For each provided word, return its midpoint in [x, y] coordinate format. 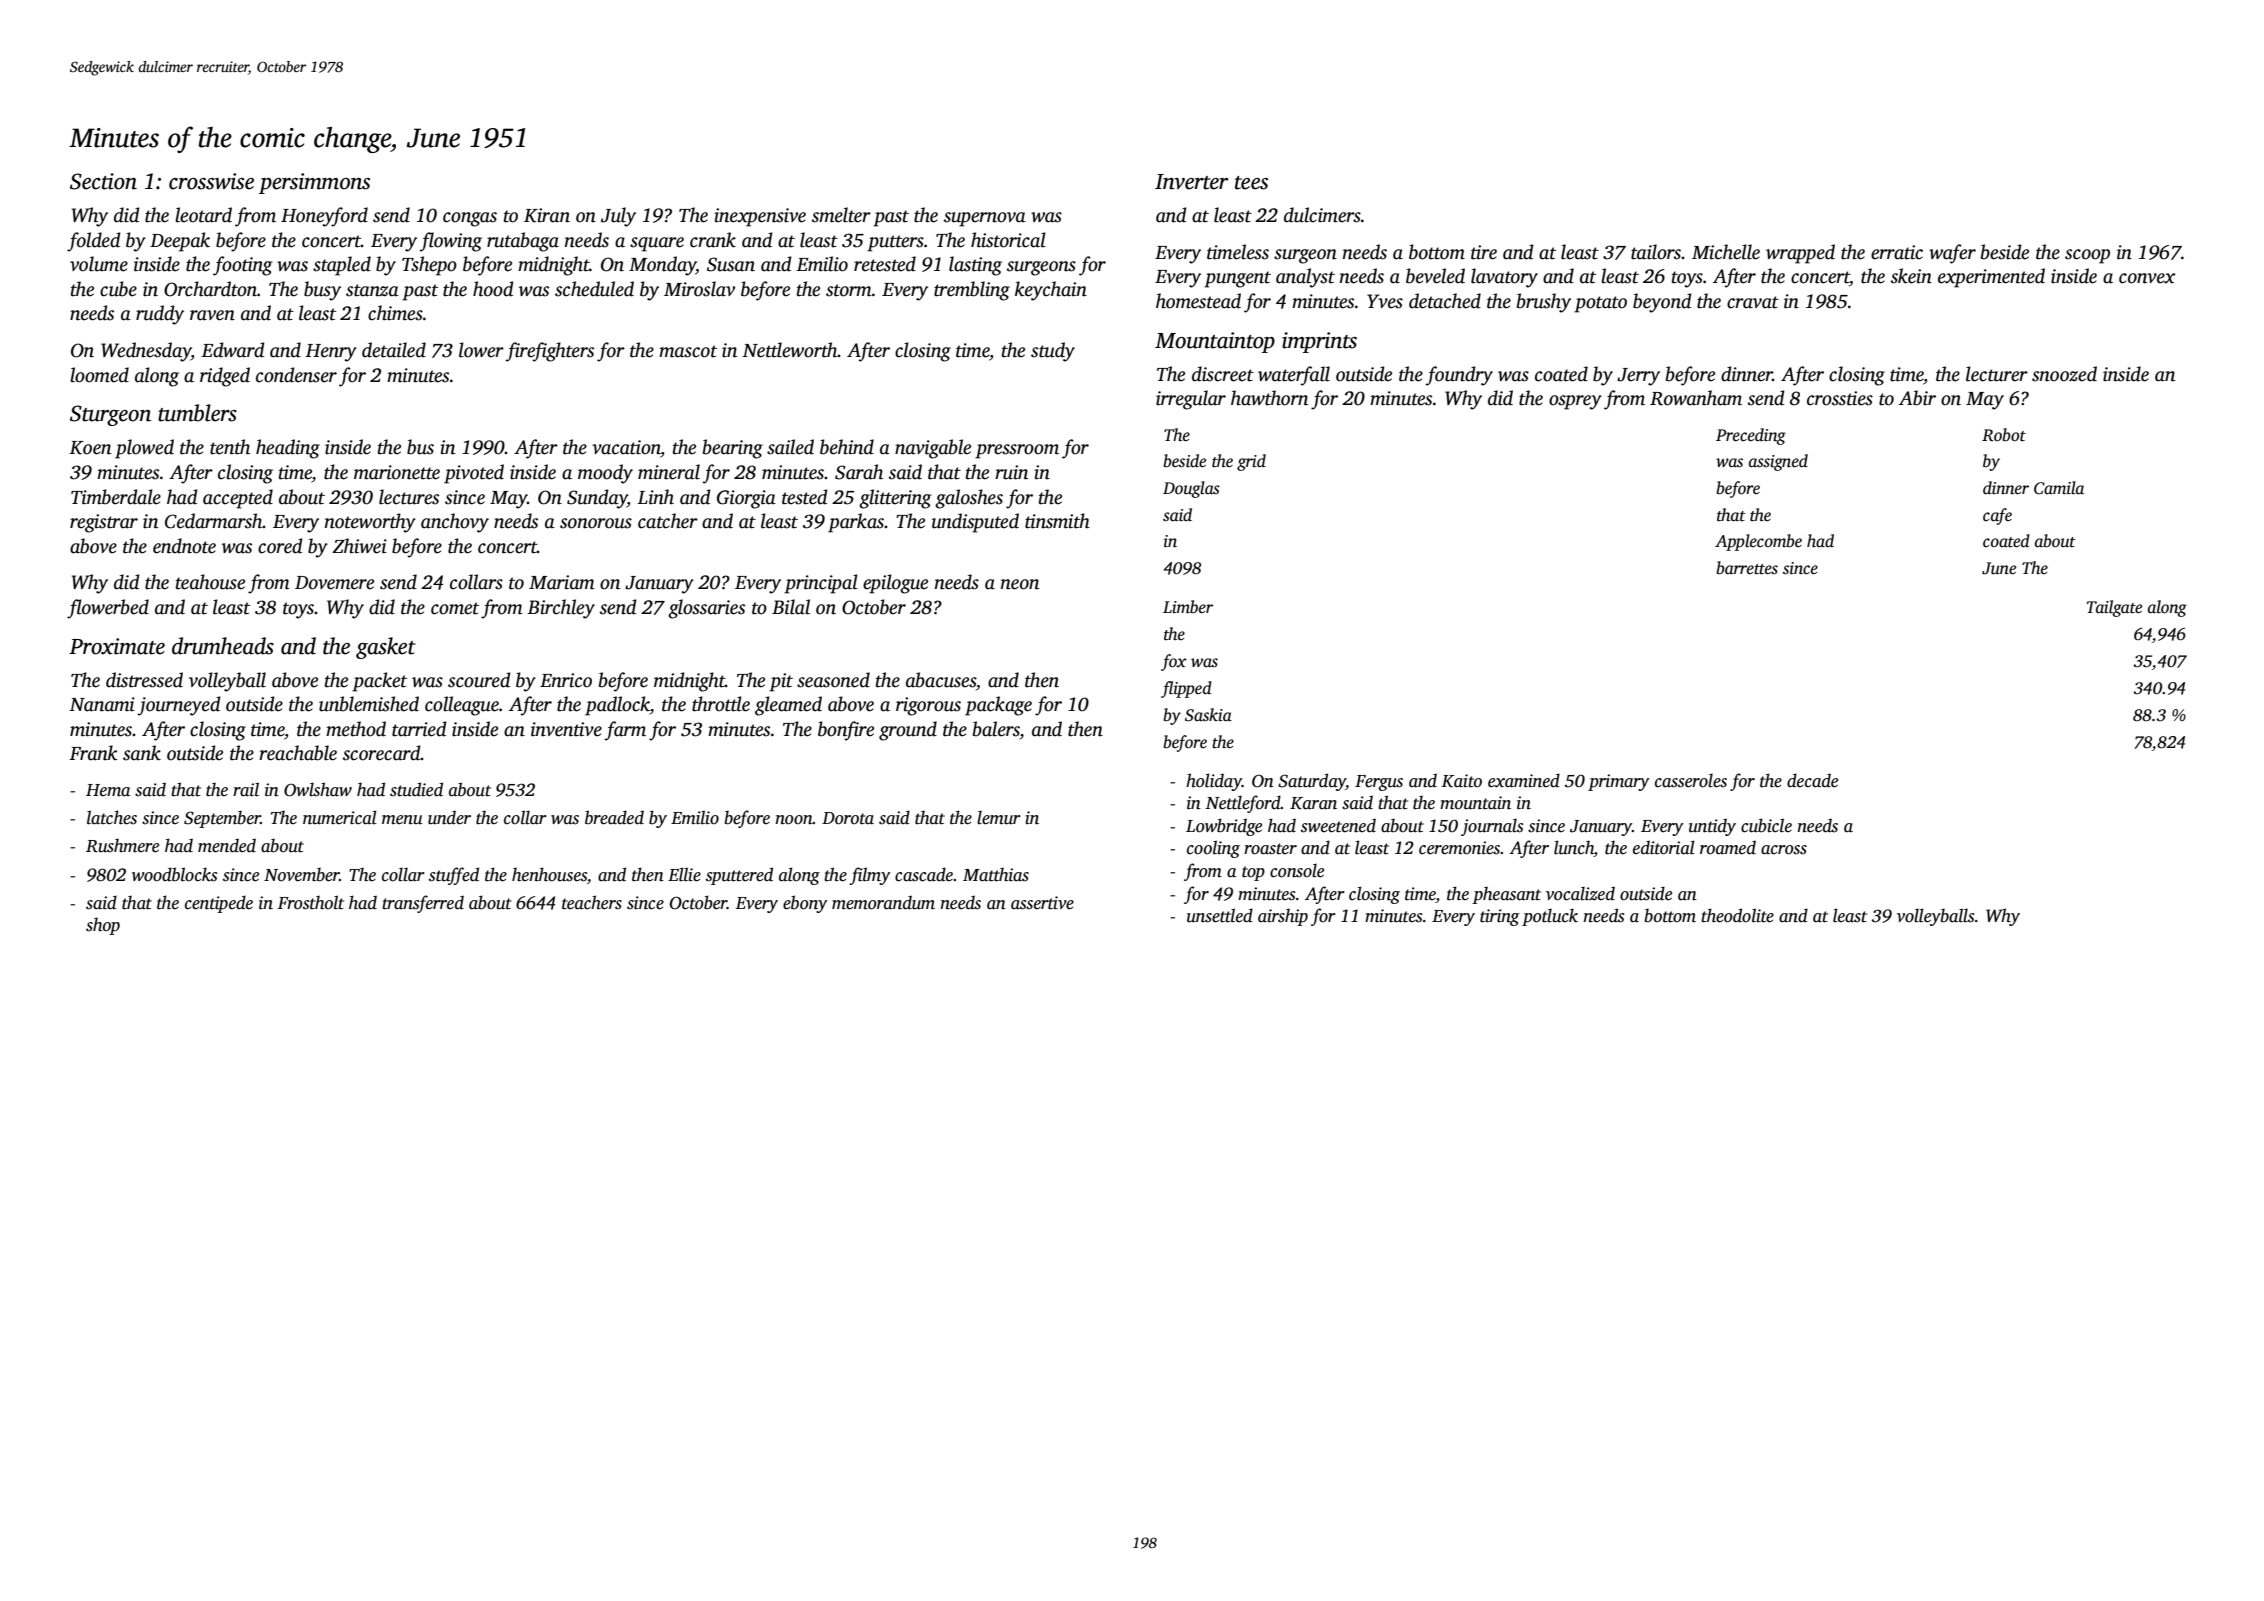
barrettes [1747, 568]
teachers [592, 902]
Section [103, 181]
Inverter [1191, 182]
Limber [1188, 606]
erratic [1897, 252]
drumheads [223, 646]
